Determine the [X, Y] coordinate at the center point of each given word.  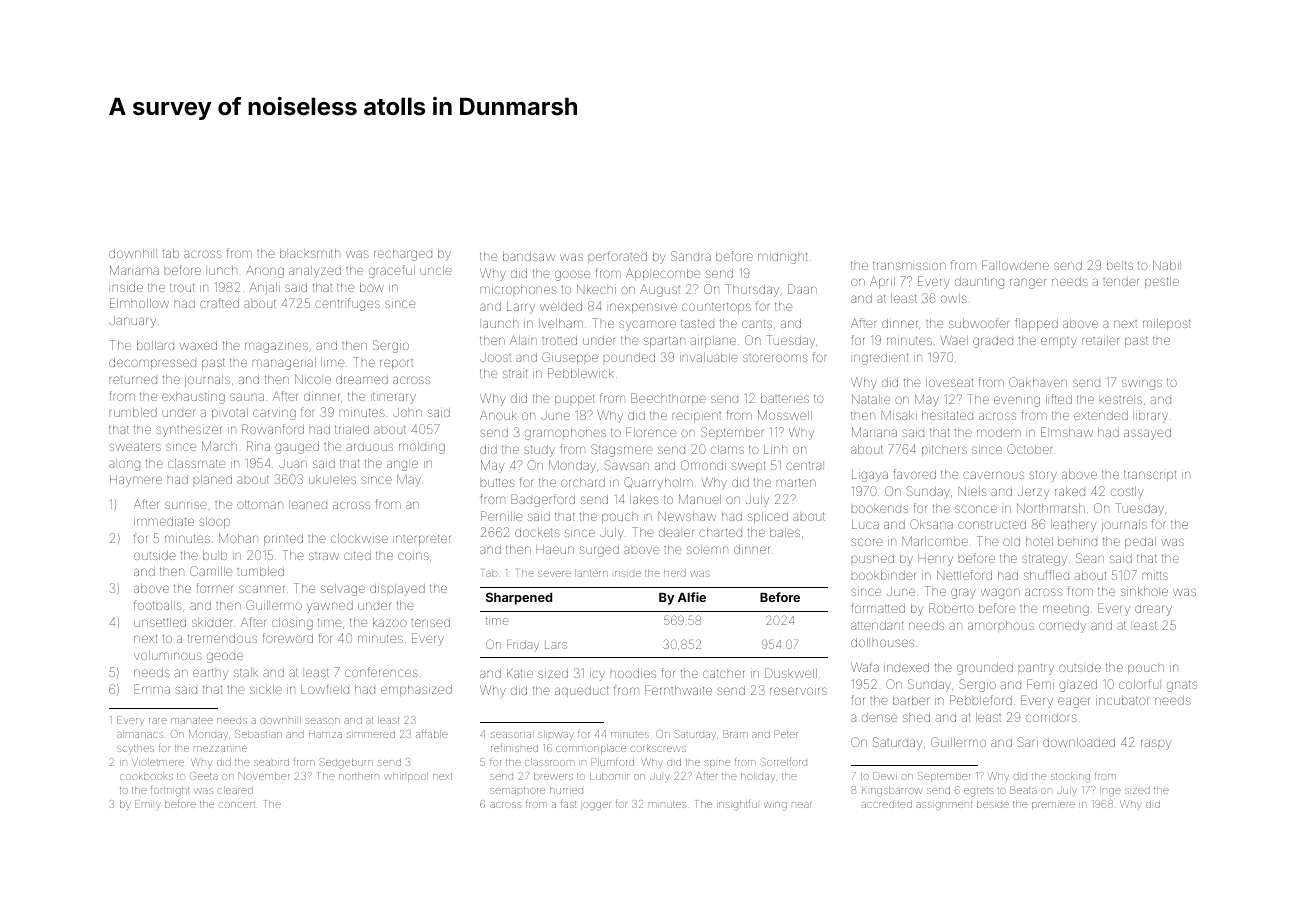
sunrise [186, 505]
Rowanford [273, 429]
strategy [1044, 560]
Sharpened [519, 598]
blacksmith [310, 253]
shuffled [1046, 575]
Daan [802, 289]
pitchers [944, 450]
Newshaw [687, 516]
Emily [148, 805]
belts [1120, 265]
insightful [737, 805]
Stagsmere [622, 450]
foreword [288, 638]
